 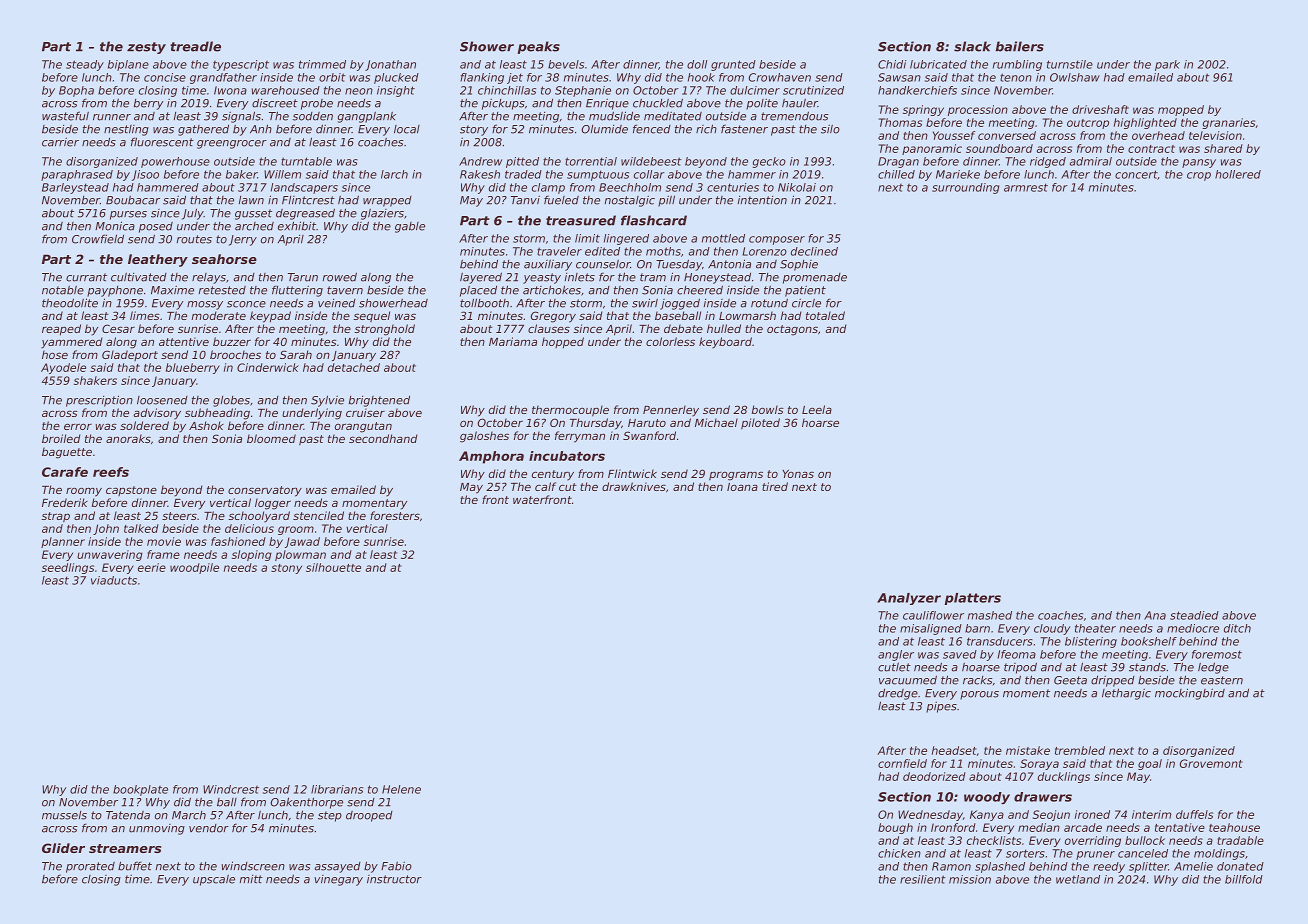 I want to click on streamers, so click(x=125, y=848).
